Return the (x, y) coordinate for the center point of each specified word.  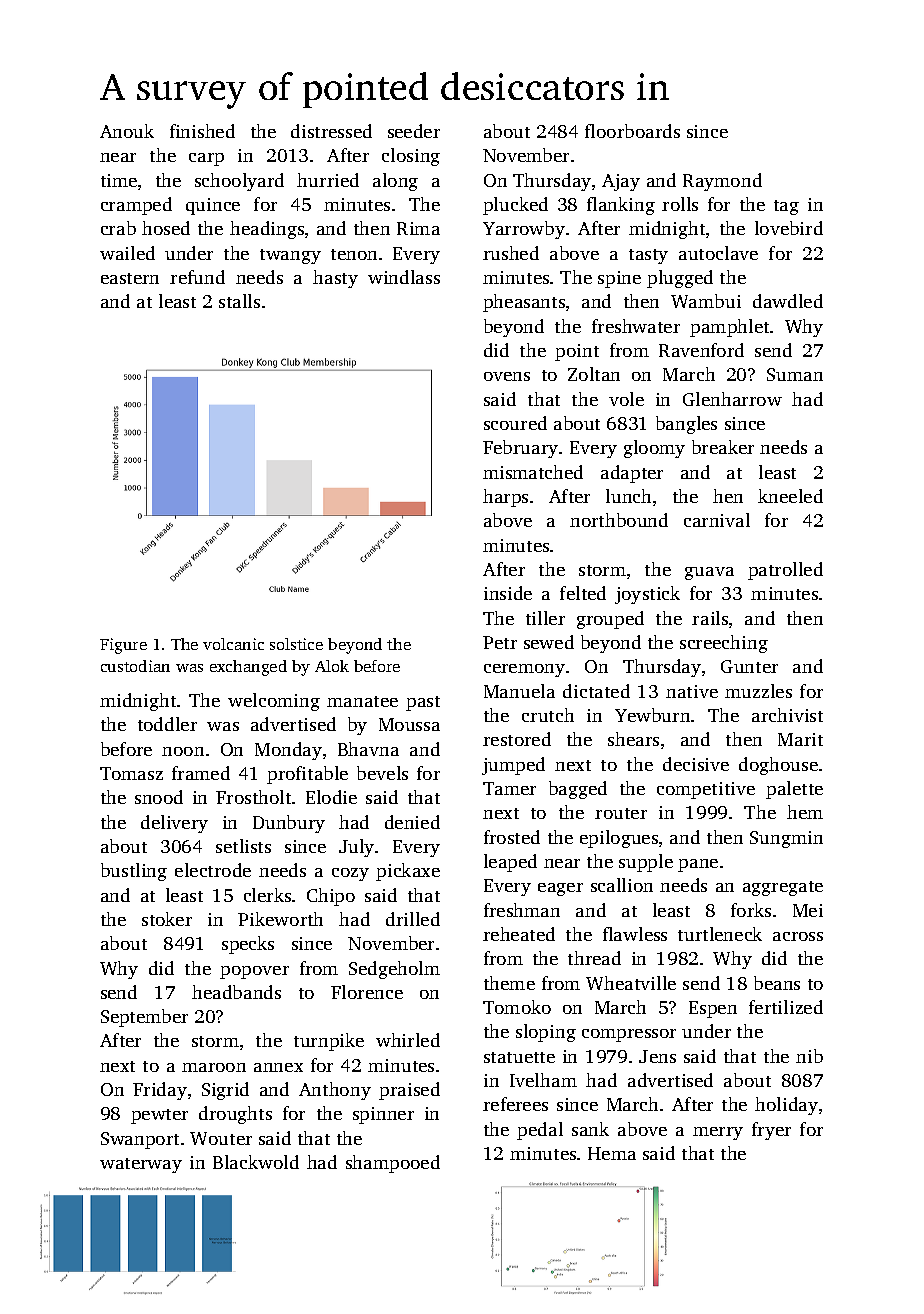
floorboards (632, 131)
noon (183, 751)
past (423, 703)
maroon (214, 1067)
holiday (786, 1106)
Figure (123, 646)
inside (508, 593)
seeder (414, 131)
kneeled (790, 496)
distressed (331, 131)
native (692, 691)
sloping (546, 1033)
